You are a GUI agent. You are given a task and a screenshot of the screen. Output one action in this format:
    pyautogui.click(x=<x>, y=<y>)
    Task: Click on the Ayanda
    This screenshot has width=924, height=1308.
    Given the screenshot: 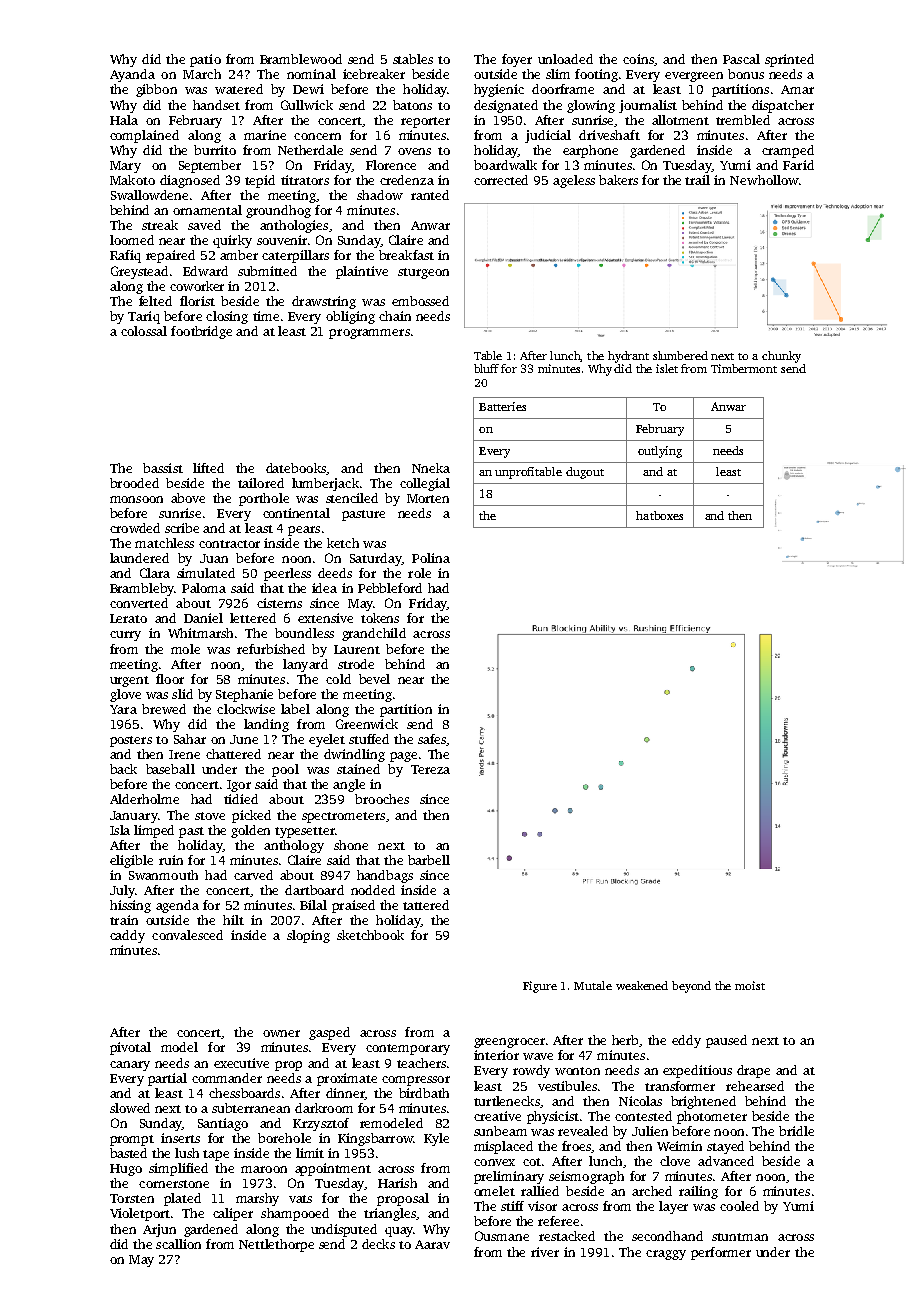 What is the action you would take?
    pyautogui.click(x=132, y=75)
